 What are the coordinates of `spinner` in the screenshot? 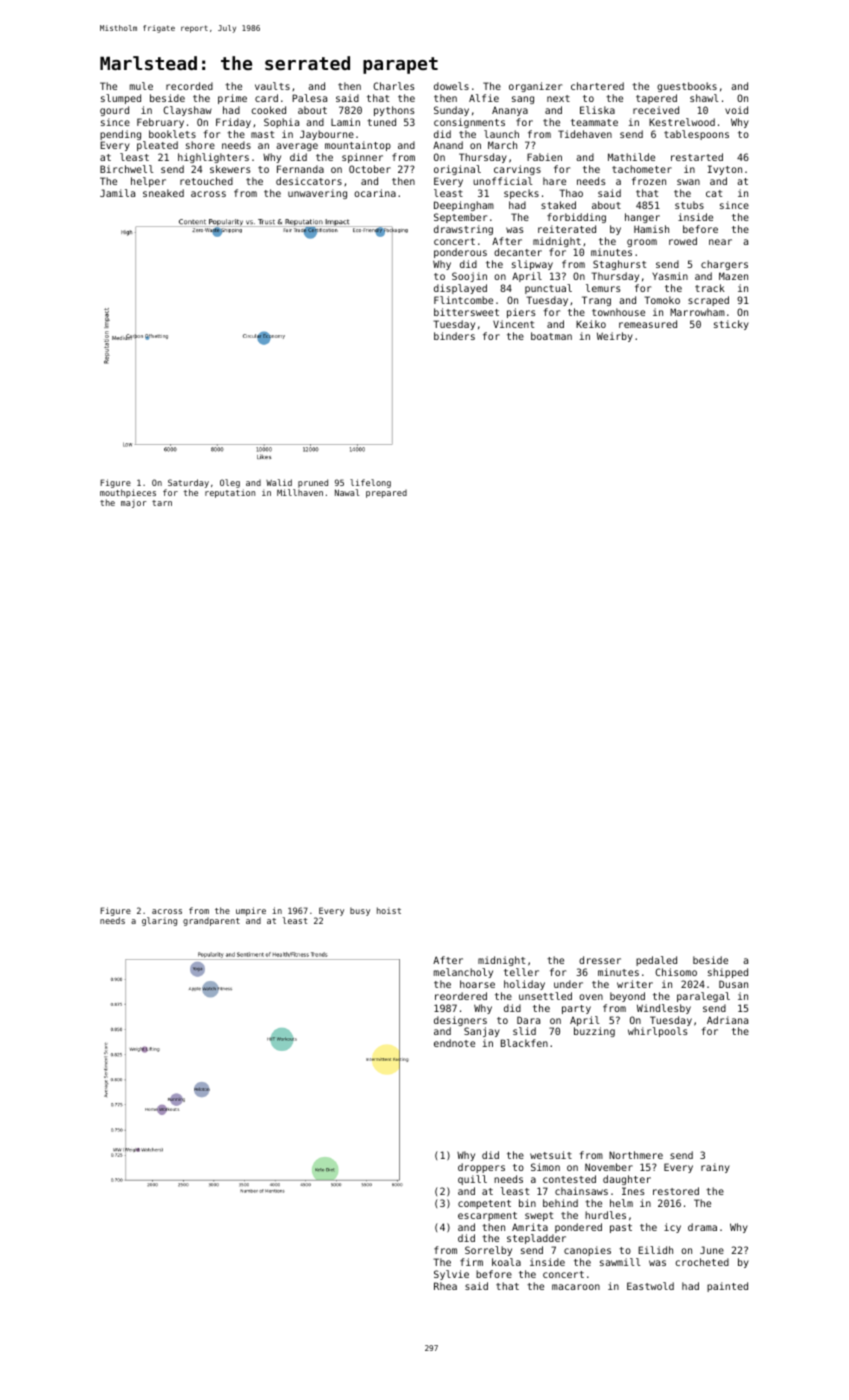 It's located at (362, 158).
